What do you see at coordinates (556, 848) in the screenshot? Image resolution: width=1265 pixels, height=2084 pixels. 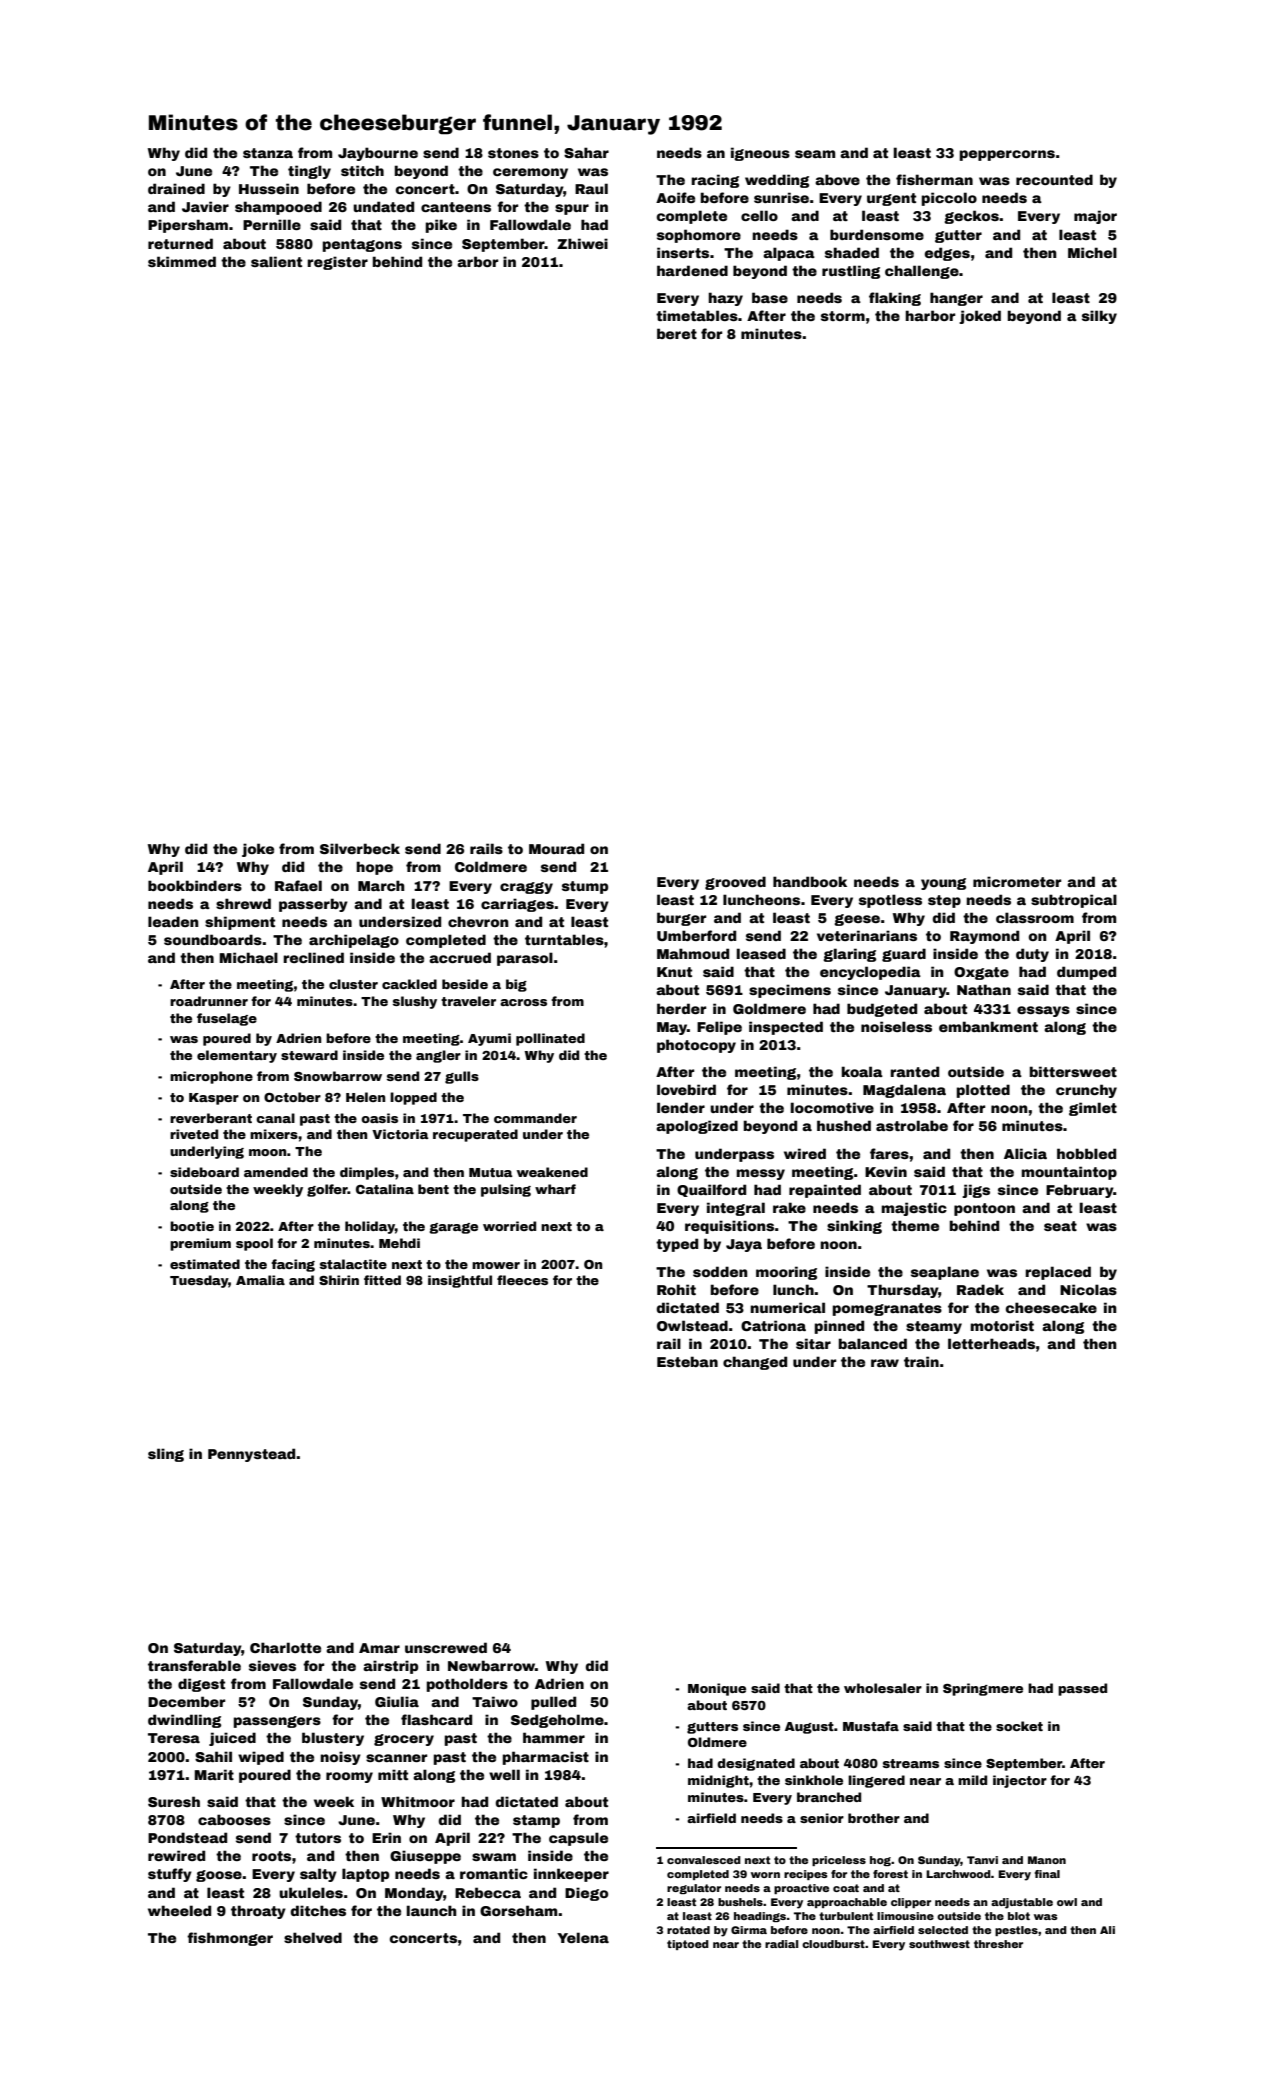 I see `Mourad` at bounding box center [556, 848].
